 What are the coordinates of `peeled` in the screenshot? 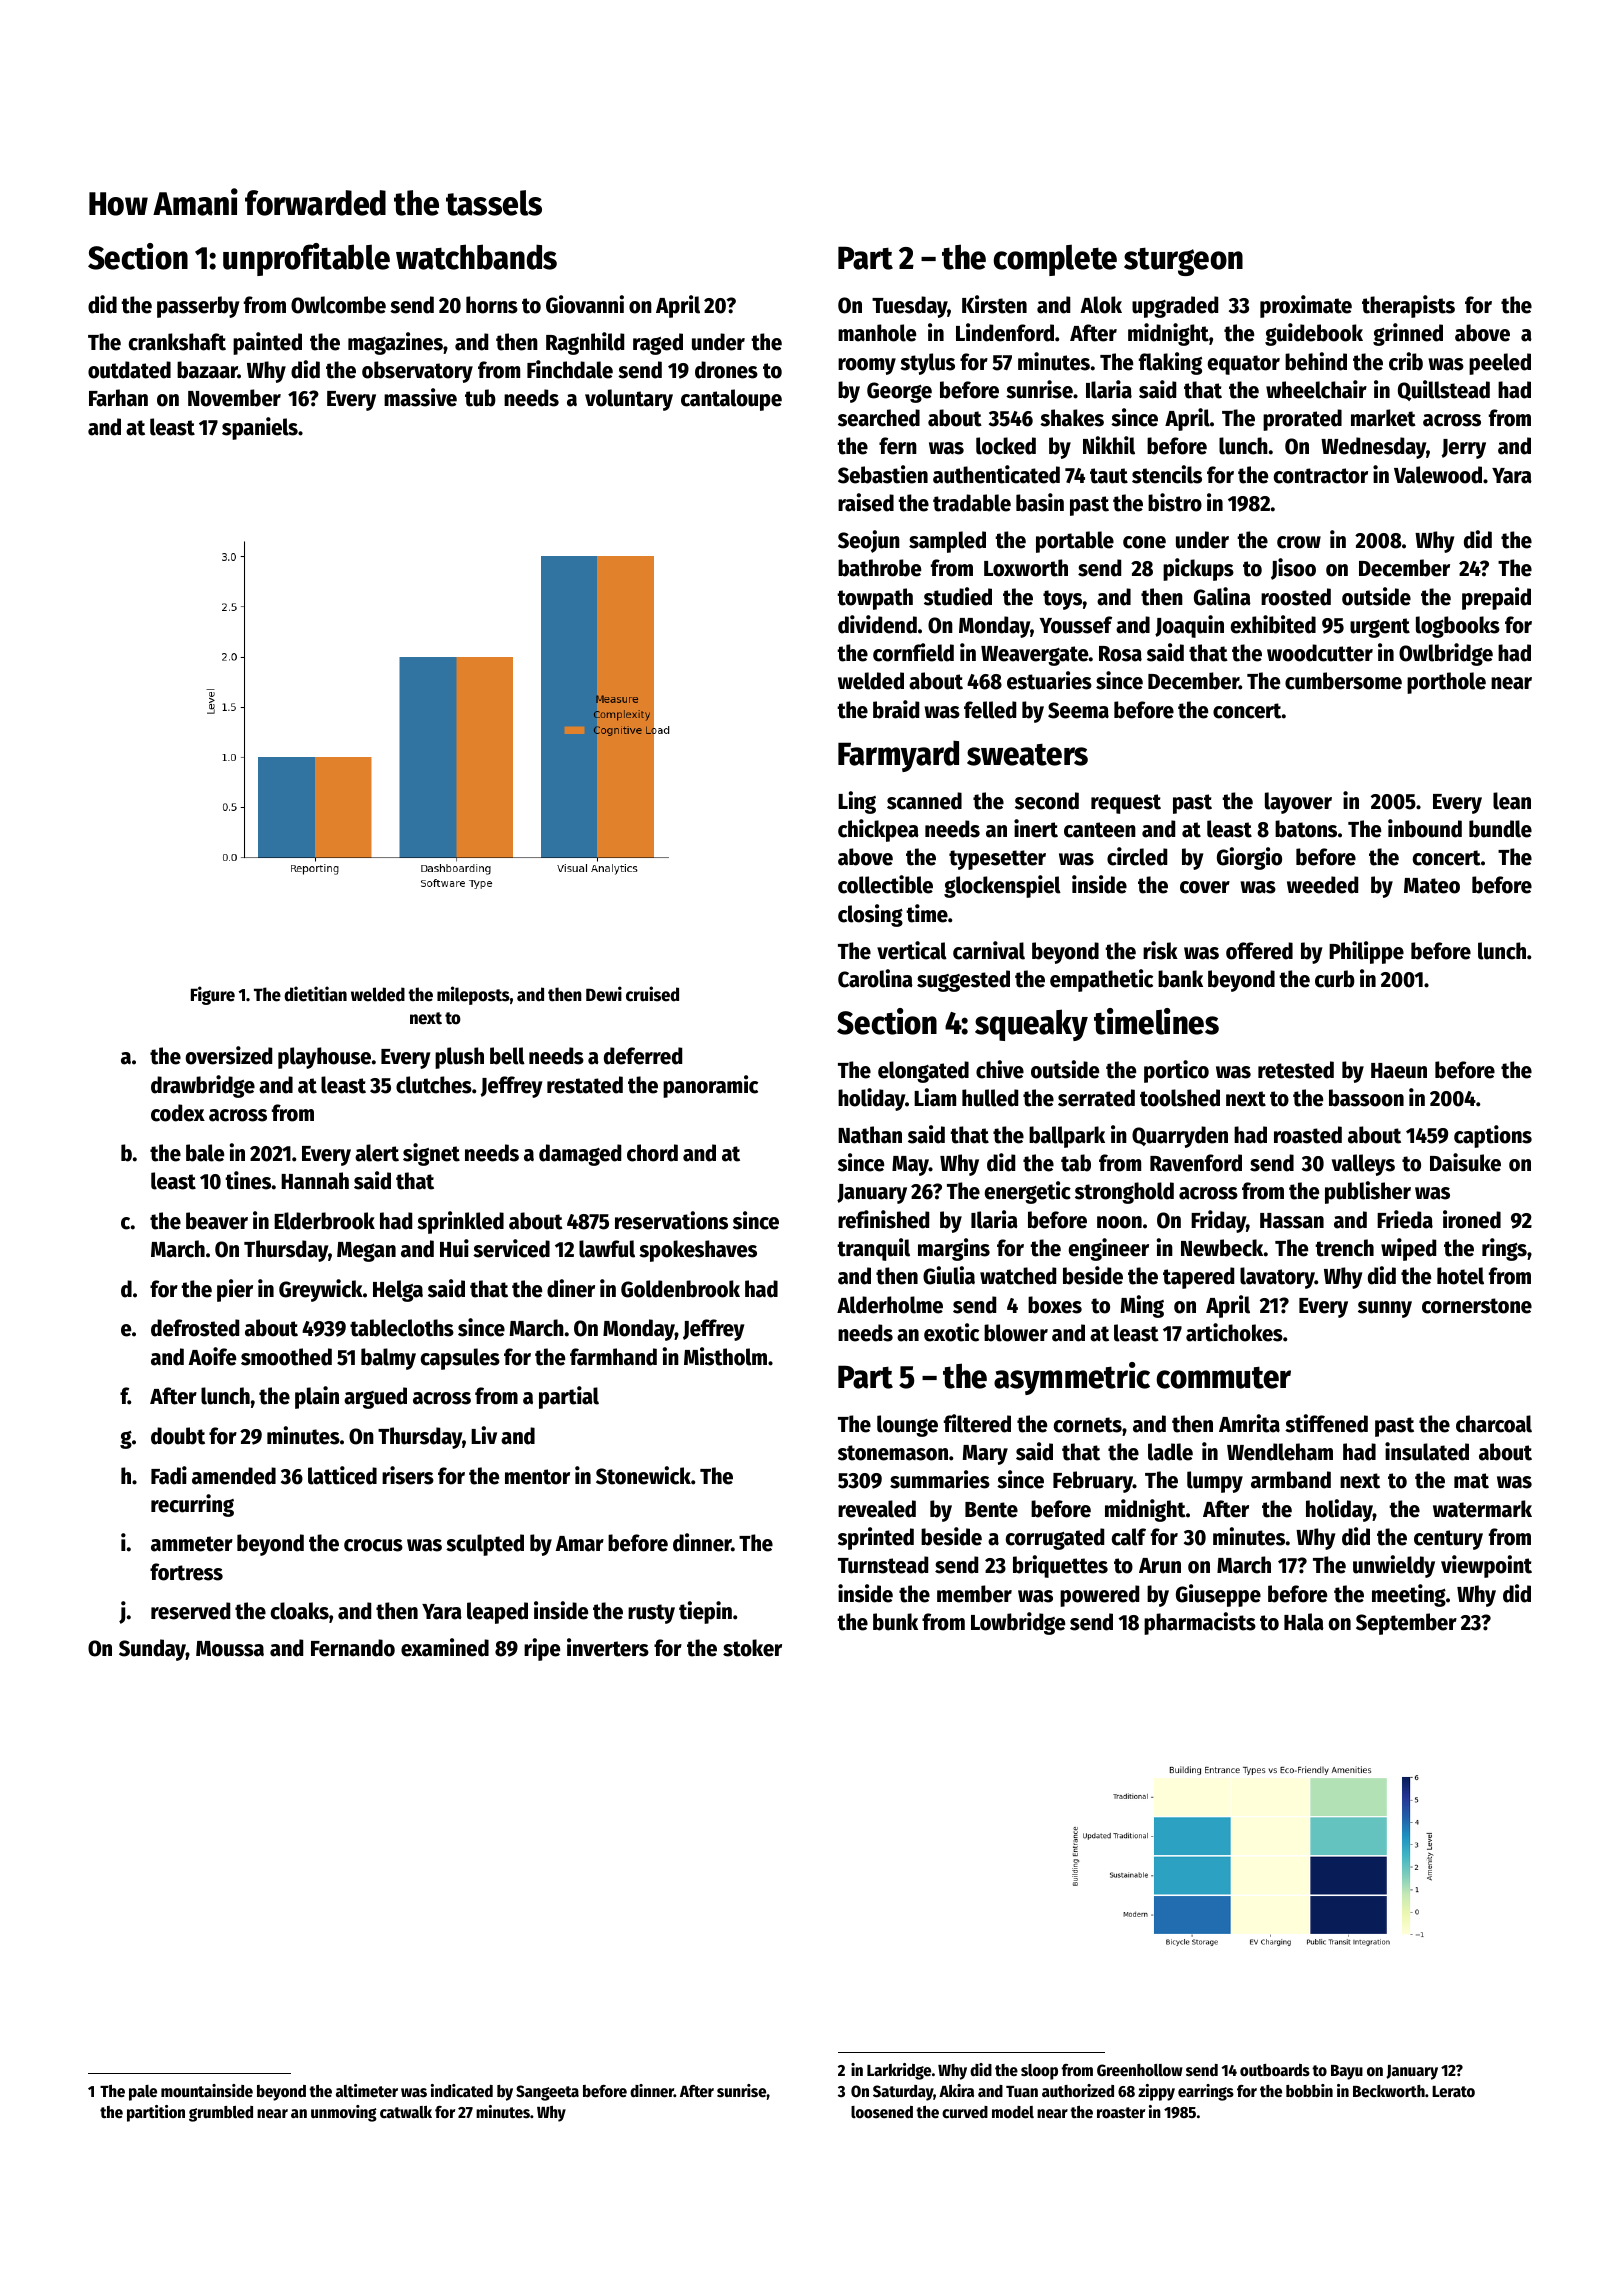 It's located at (1500, 364).
